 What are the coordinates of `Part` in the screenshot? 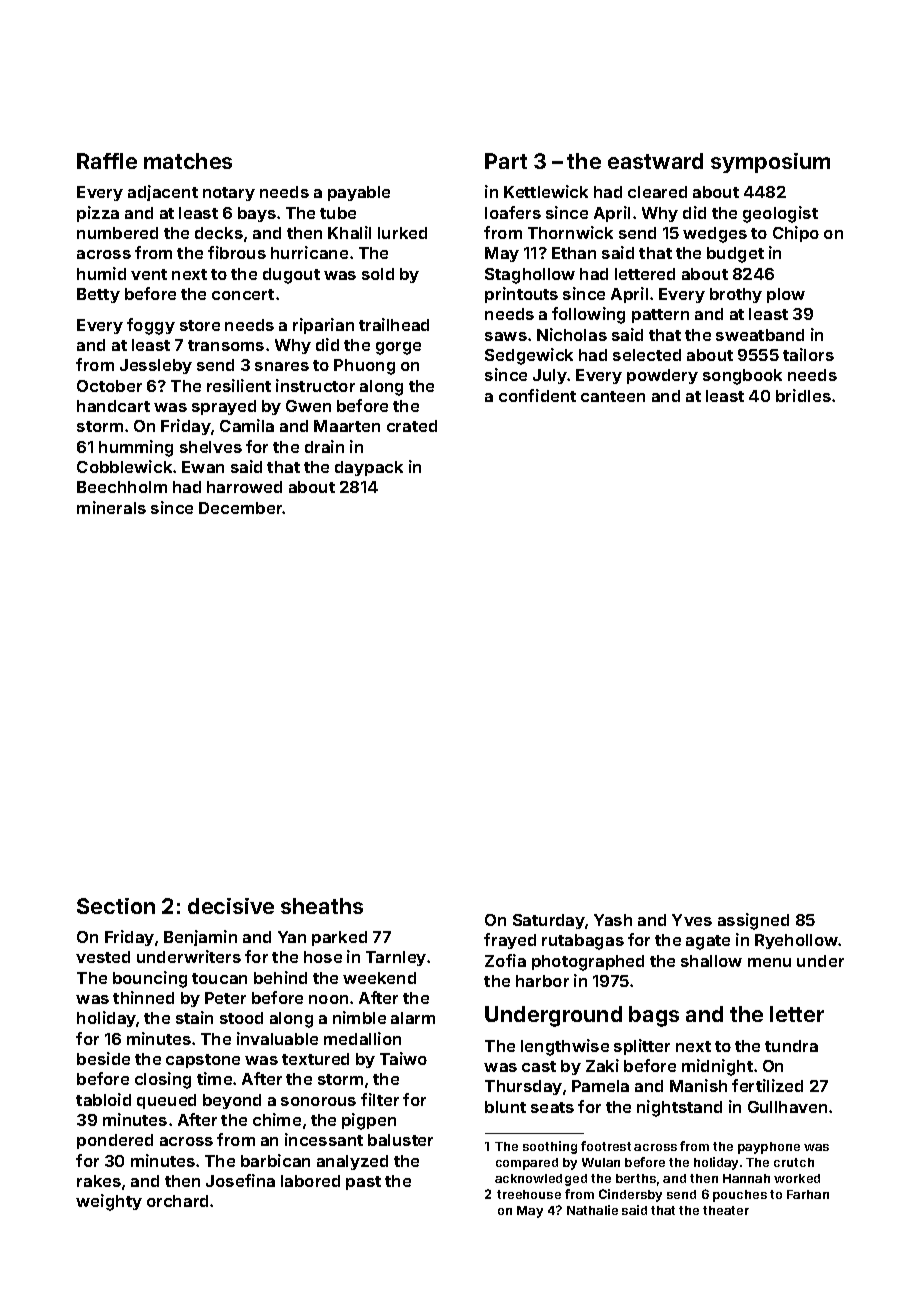 It's located at (506, 161).
